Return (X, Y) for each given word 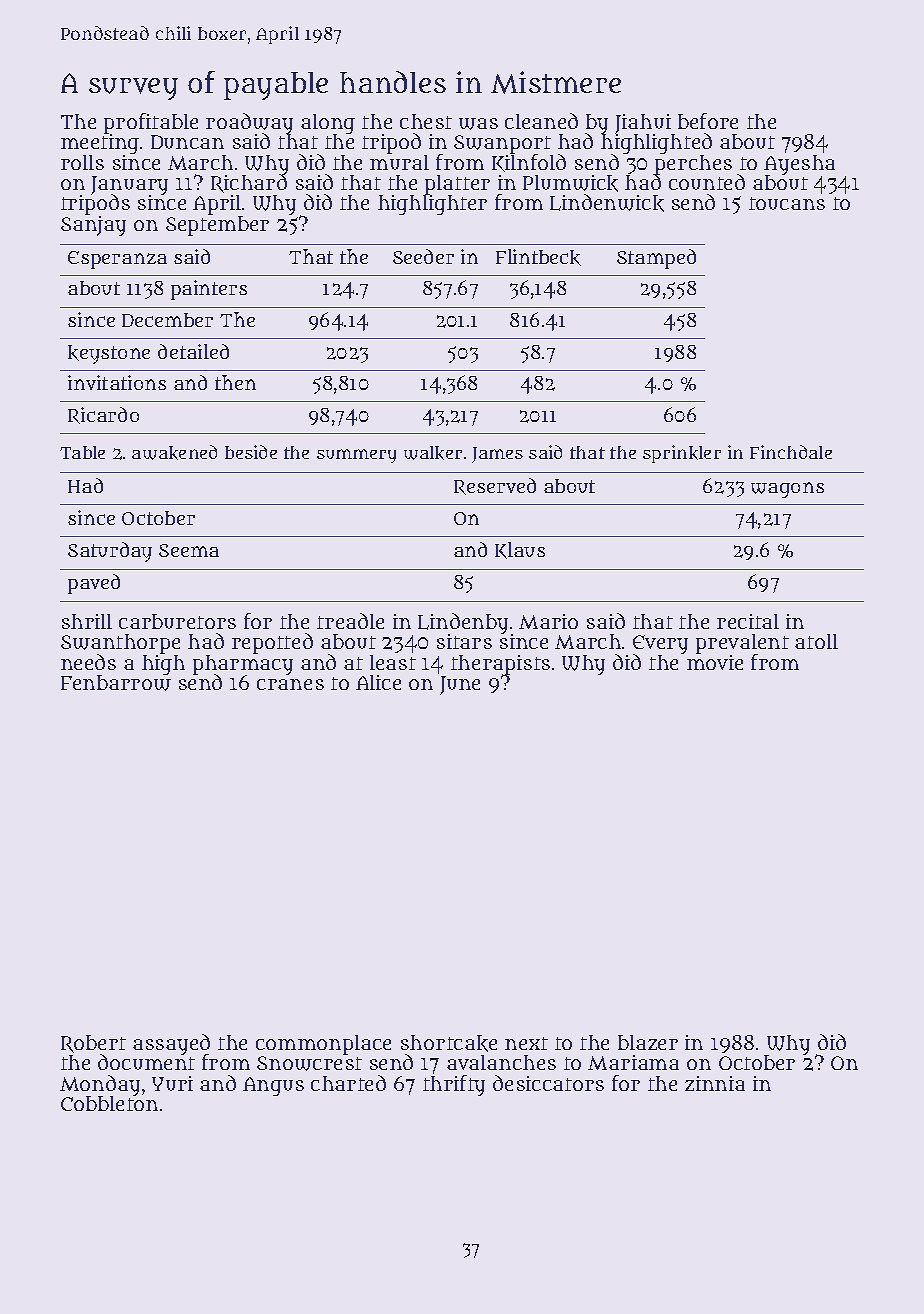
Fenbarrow (116, 683)
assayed (171, 1044)
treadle (350, 621)
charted (348, 1083)
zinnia (715, 1083)
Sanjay (93, 226)
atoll (816, 641)
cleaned (541, 121)
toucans (787, 203)
